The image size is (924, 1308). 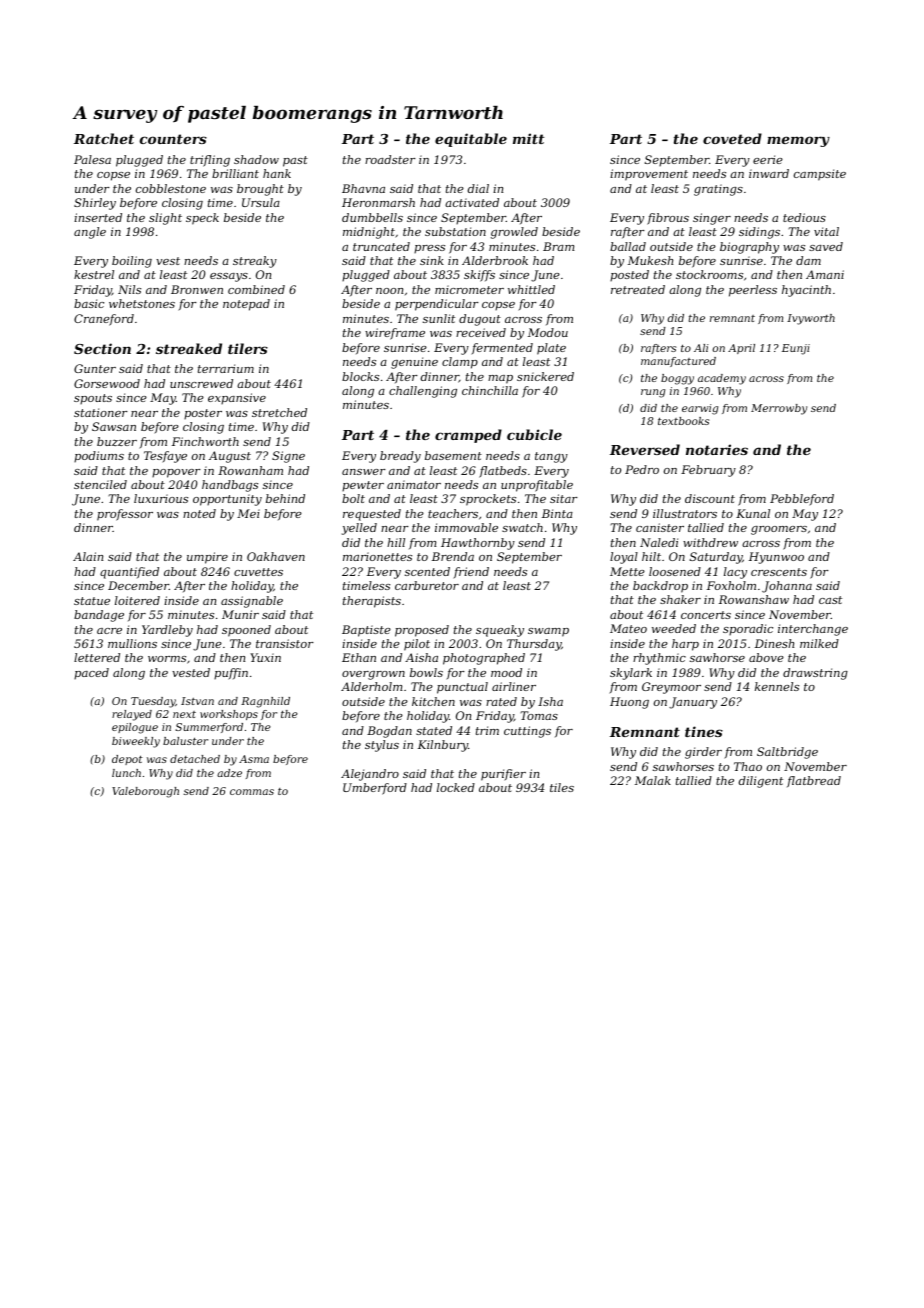 I want to click on Bronwen, so click(x=197, y=289).
